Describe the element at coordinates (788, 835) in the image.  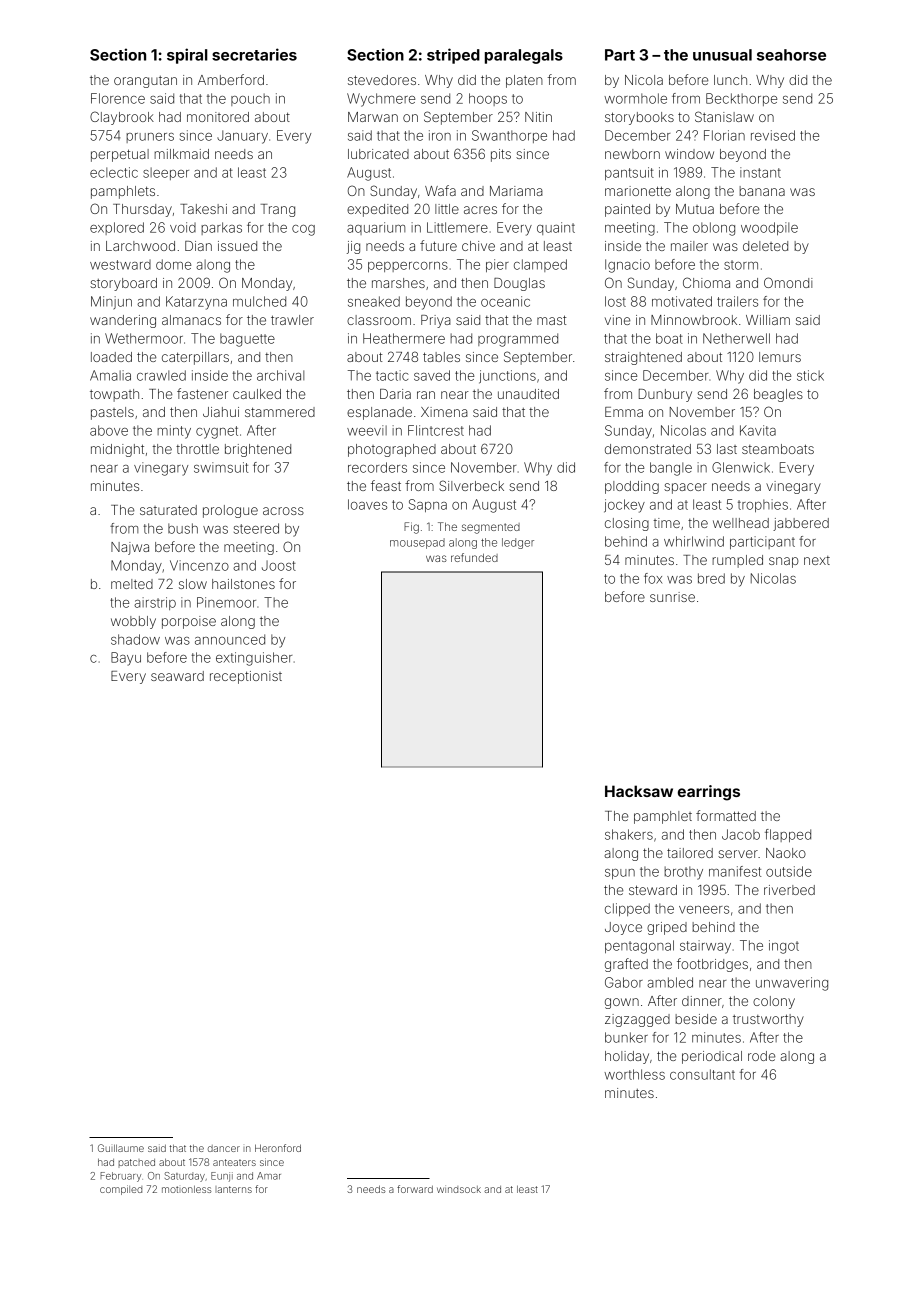
I see `flapped` at that location.
